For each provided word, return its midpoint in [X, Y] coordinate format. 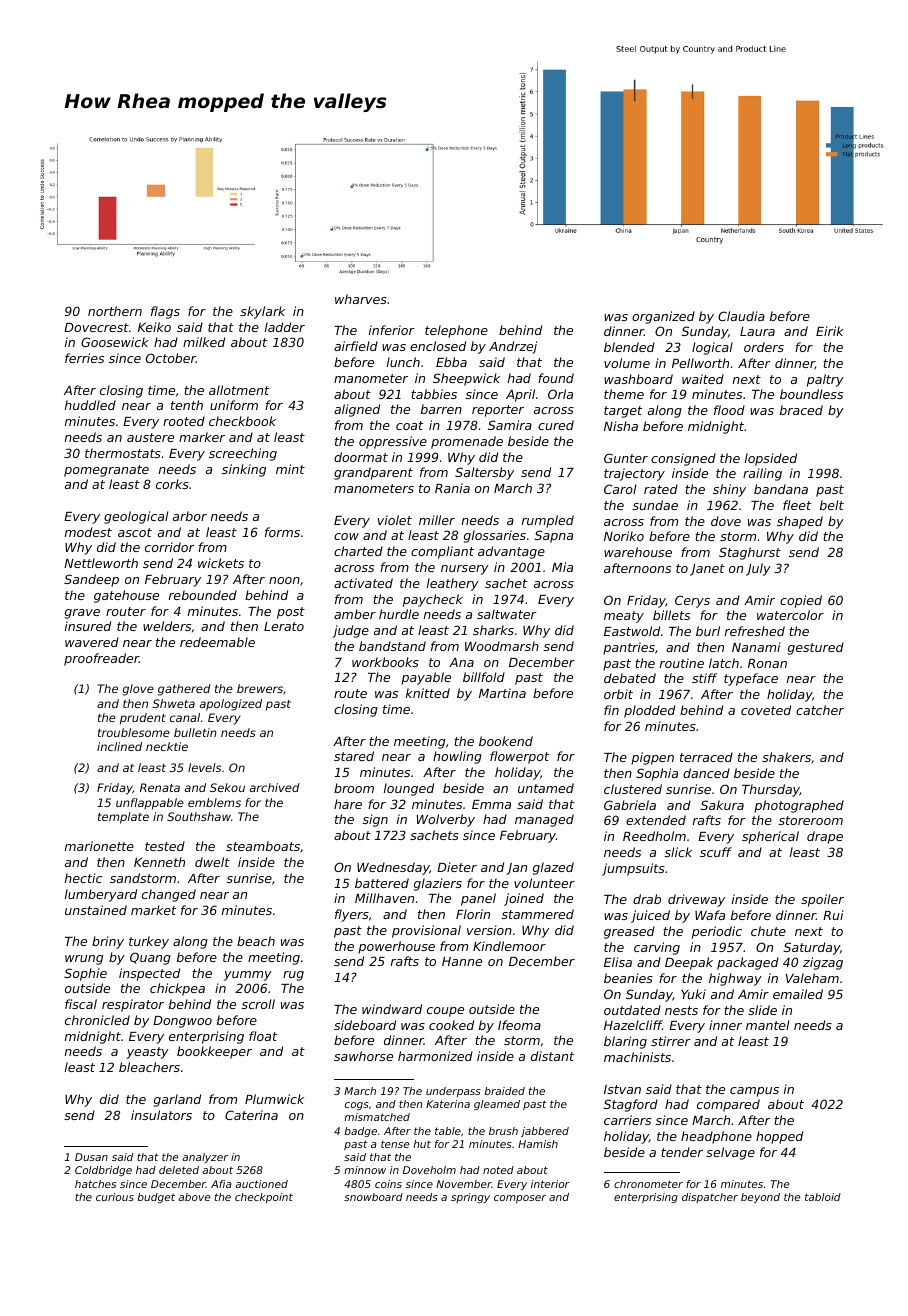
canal [185, 717]
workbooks [385, 662]
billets [671, 615]
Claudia [741, 316]
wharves [361, 299]
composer [520, 1199]
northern [115, 311]
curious [115, 1197]
